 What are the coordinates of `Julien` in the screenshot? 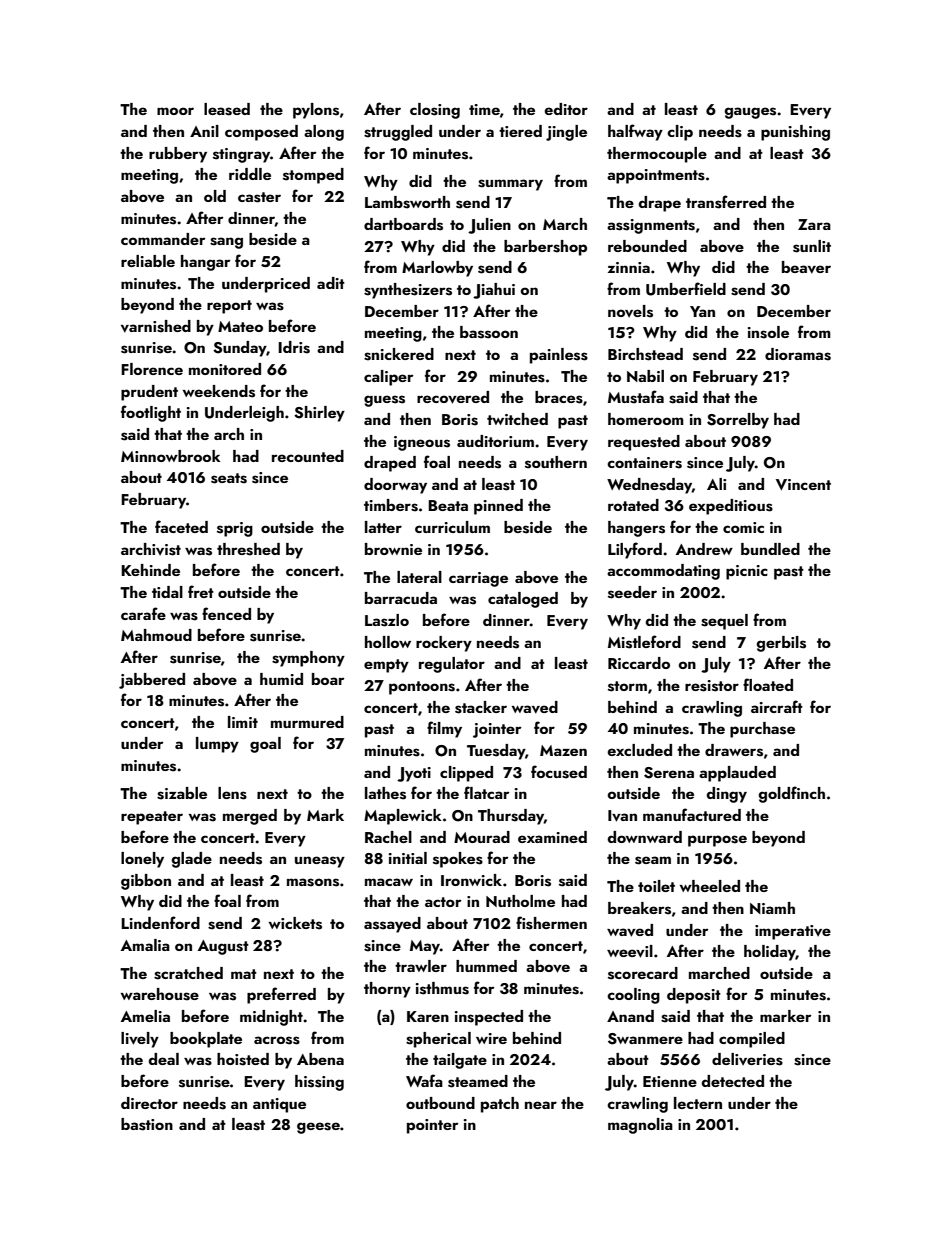 It's located at (489, 226).
